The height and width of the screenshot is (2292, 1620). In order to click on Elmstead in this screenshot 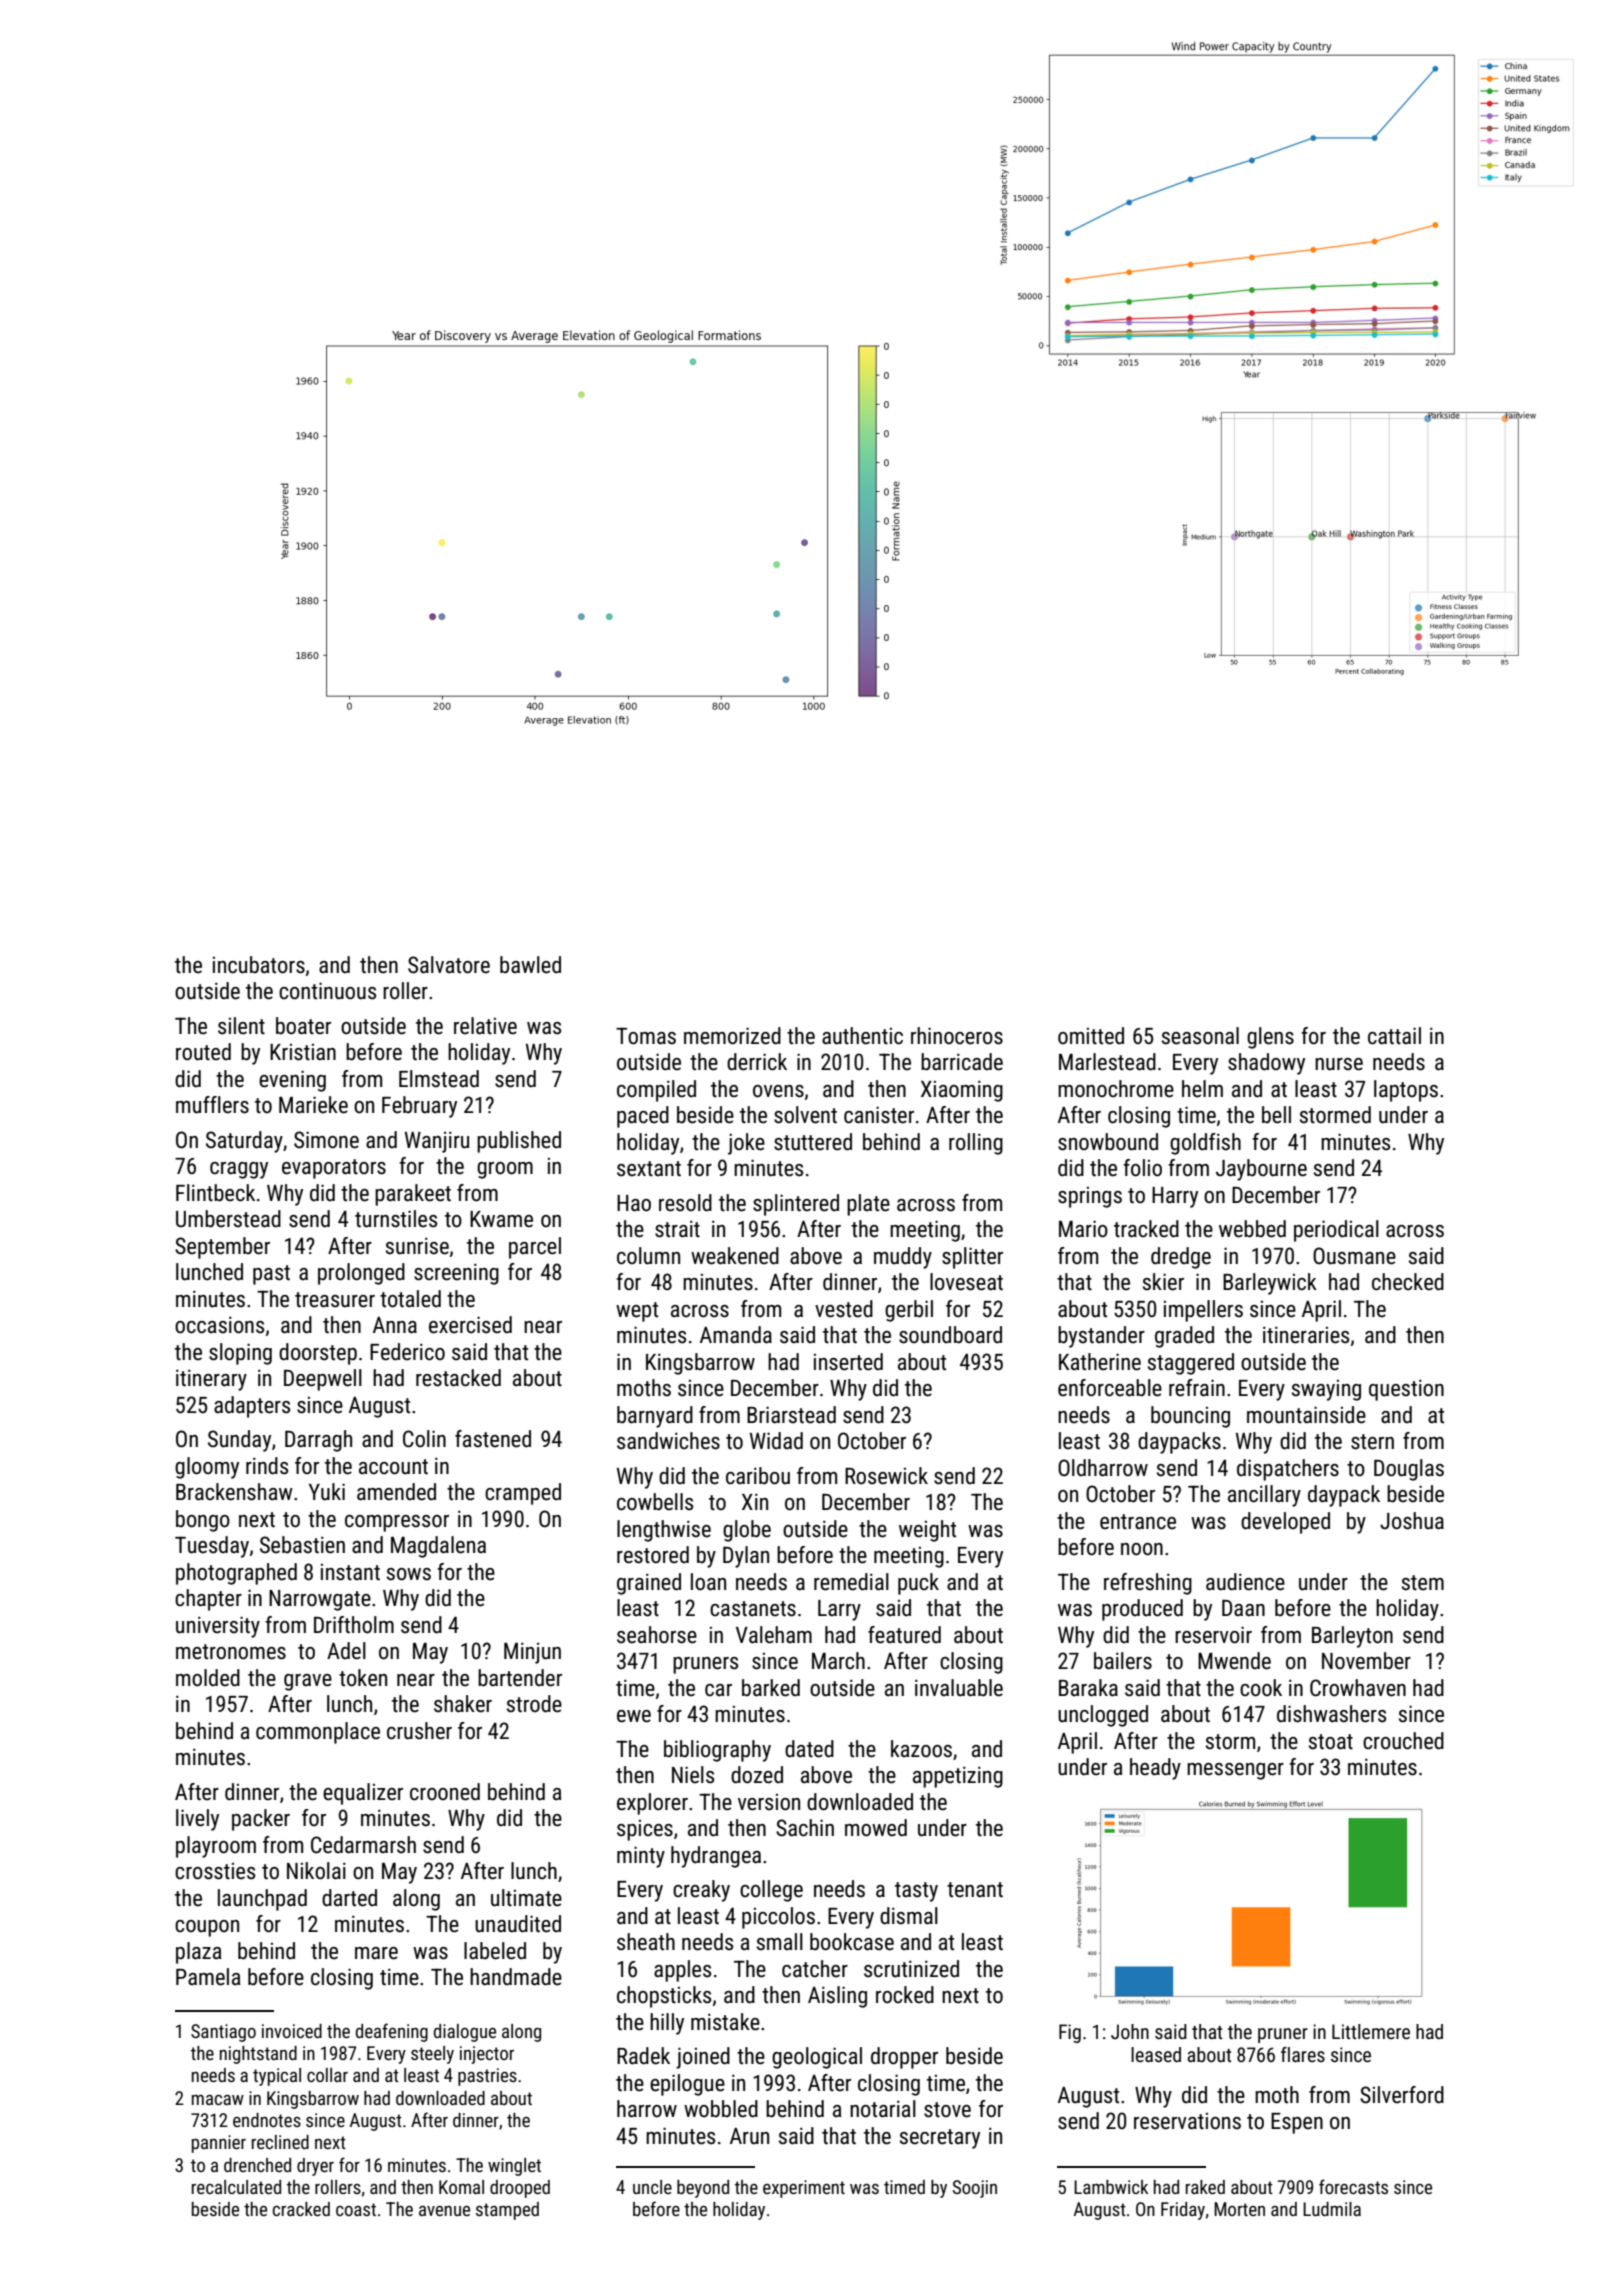, I will do `click(439, 1079)`.
